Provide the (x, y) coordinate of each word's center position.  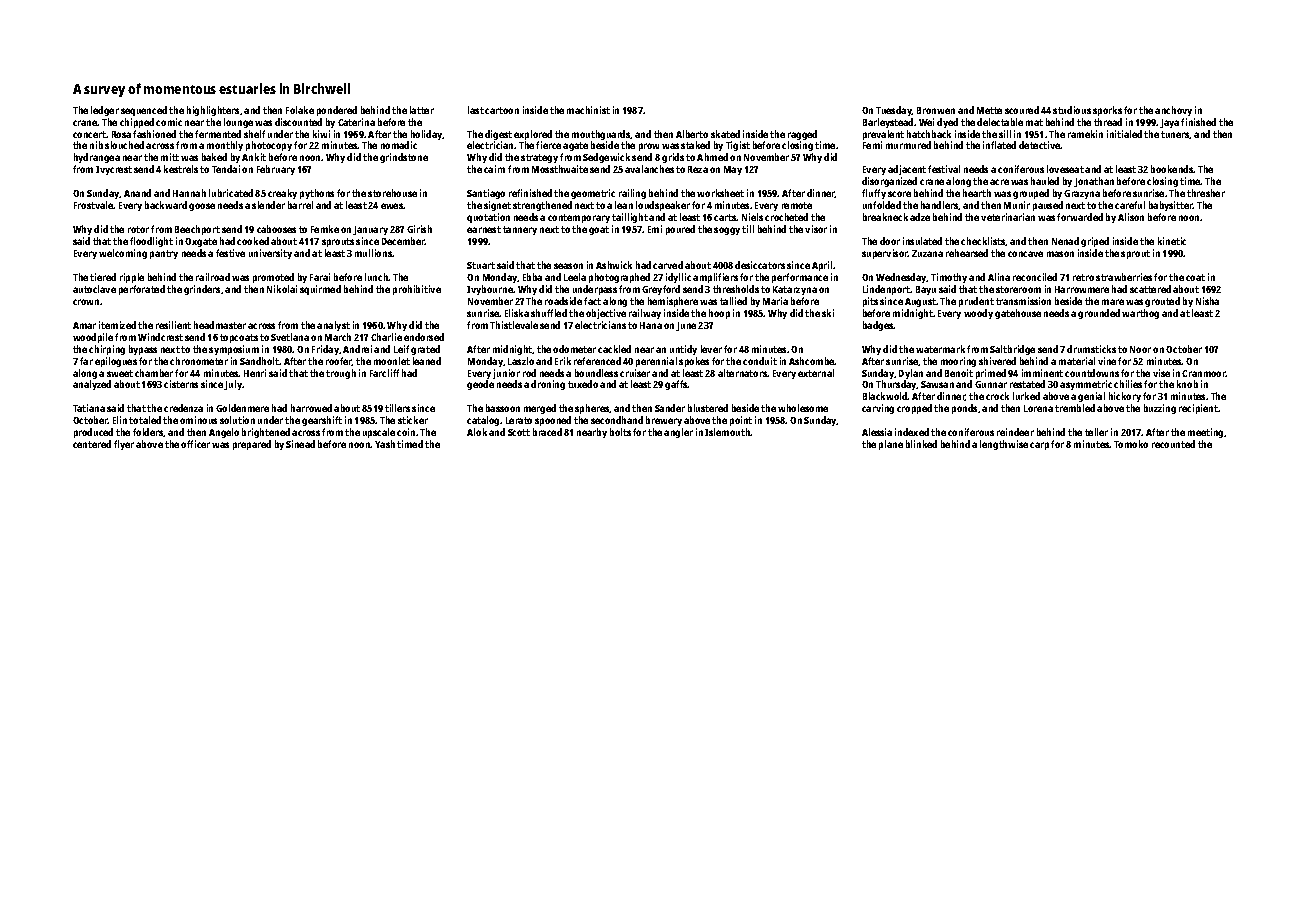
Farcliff (384, 373)
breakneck (885, 217)
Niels (752, 217)
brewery (664, 421)
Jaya (1169, 123)
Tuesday (894, 111)
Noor (1140, 349)
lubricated (231, 193)
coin (406, 432)
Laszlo (521, 361)
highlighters (213, 111)
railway (645, 314)
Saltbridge (1012, 350)
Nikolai (282, 289)
